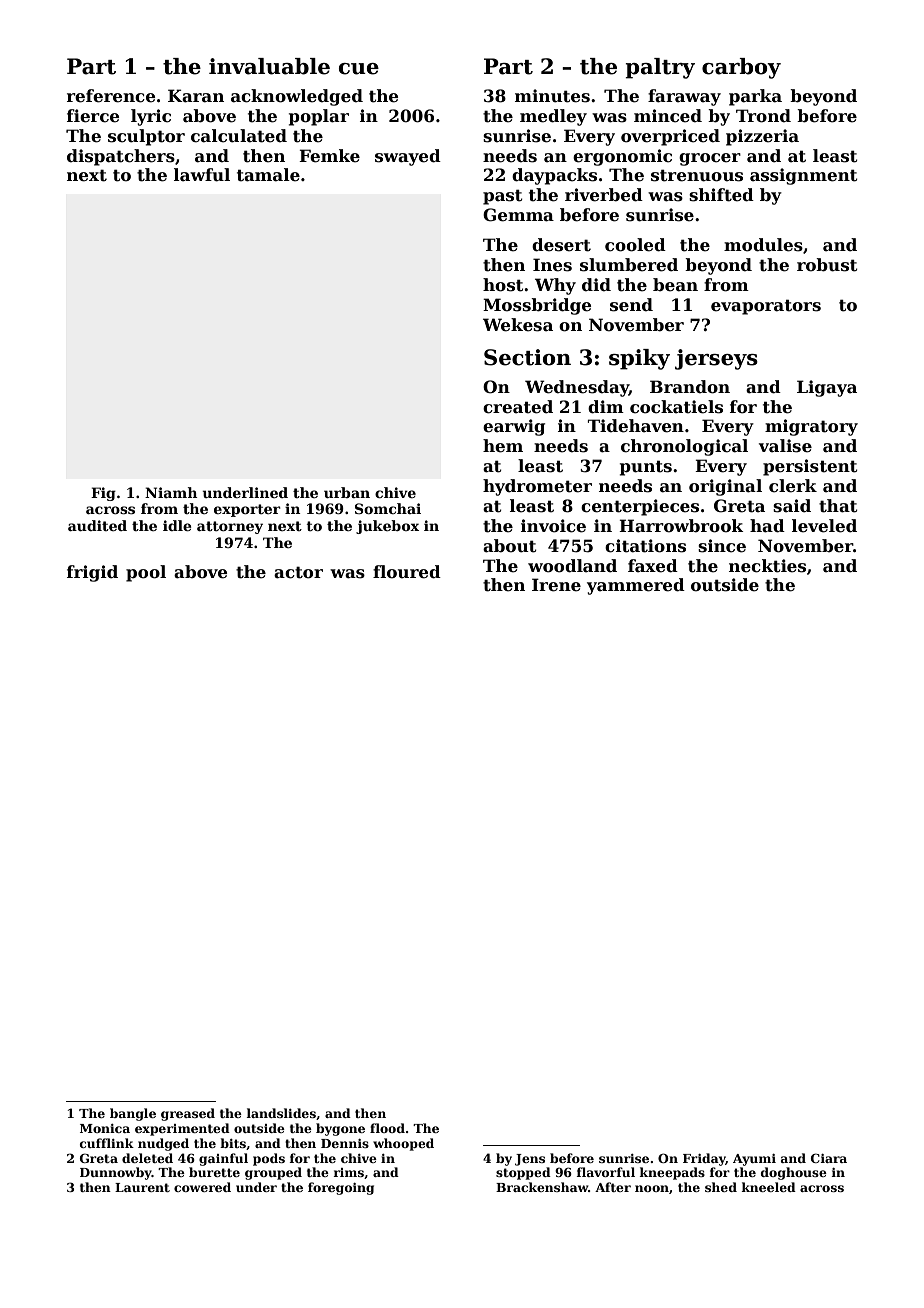  What do you see at coordinates (92, 573) in the document?
I see `frigid` at bounding box center [92, 573].
